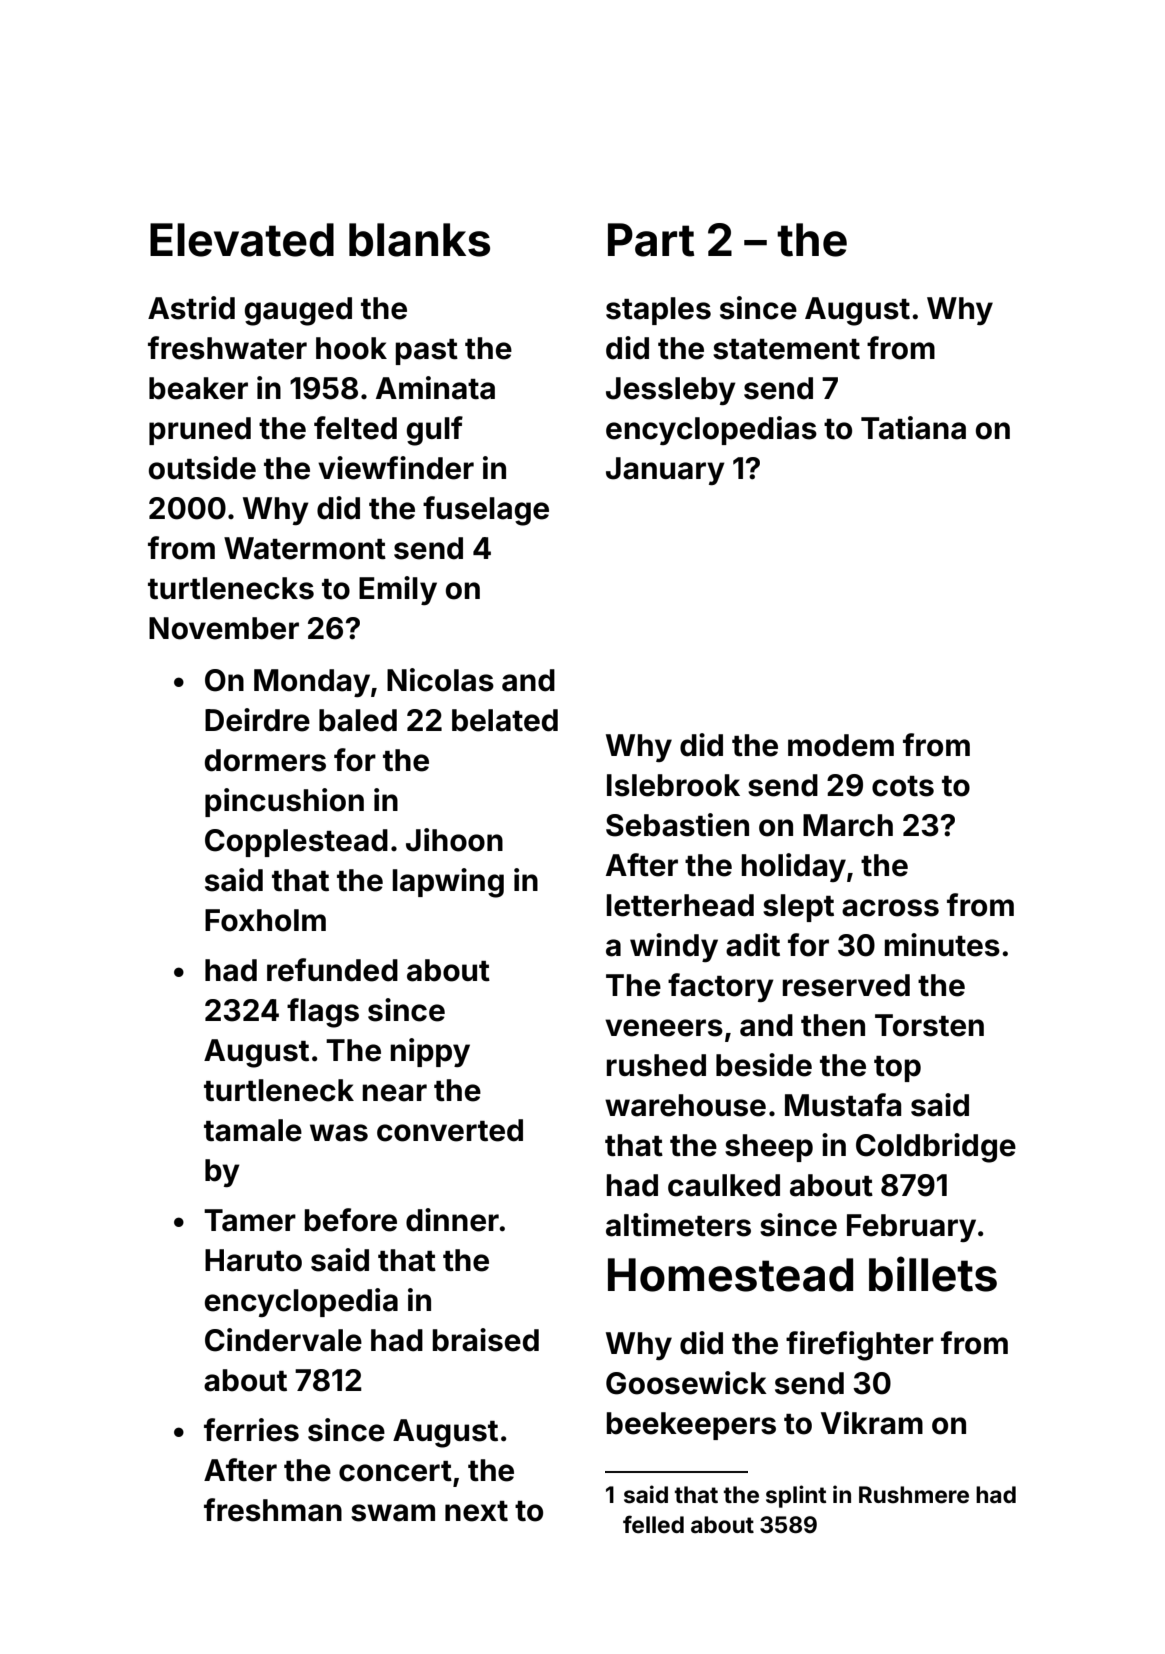 This screenshot has height=1654, width=1165. What do you see at coordinates (355, 428) in the screenshot?
I see `felted` at bounding box center [355, 428].
